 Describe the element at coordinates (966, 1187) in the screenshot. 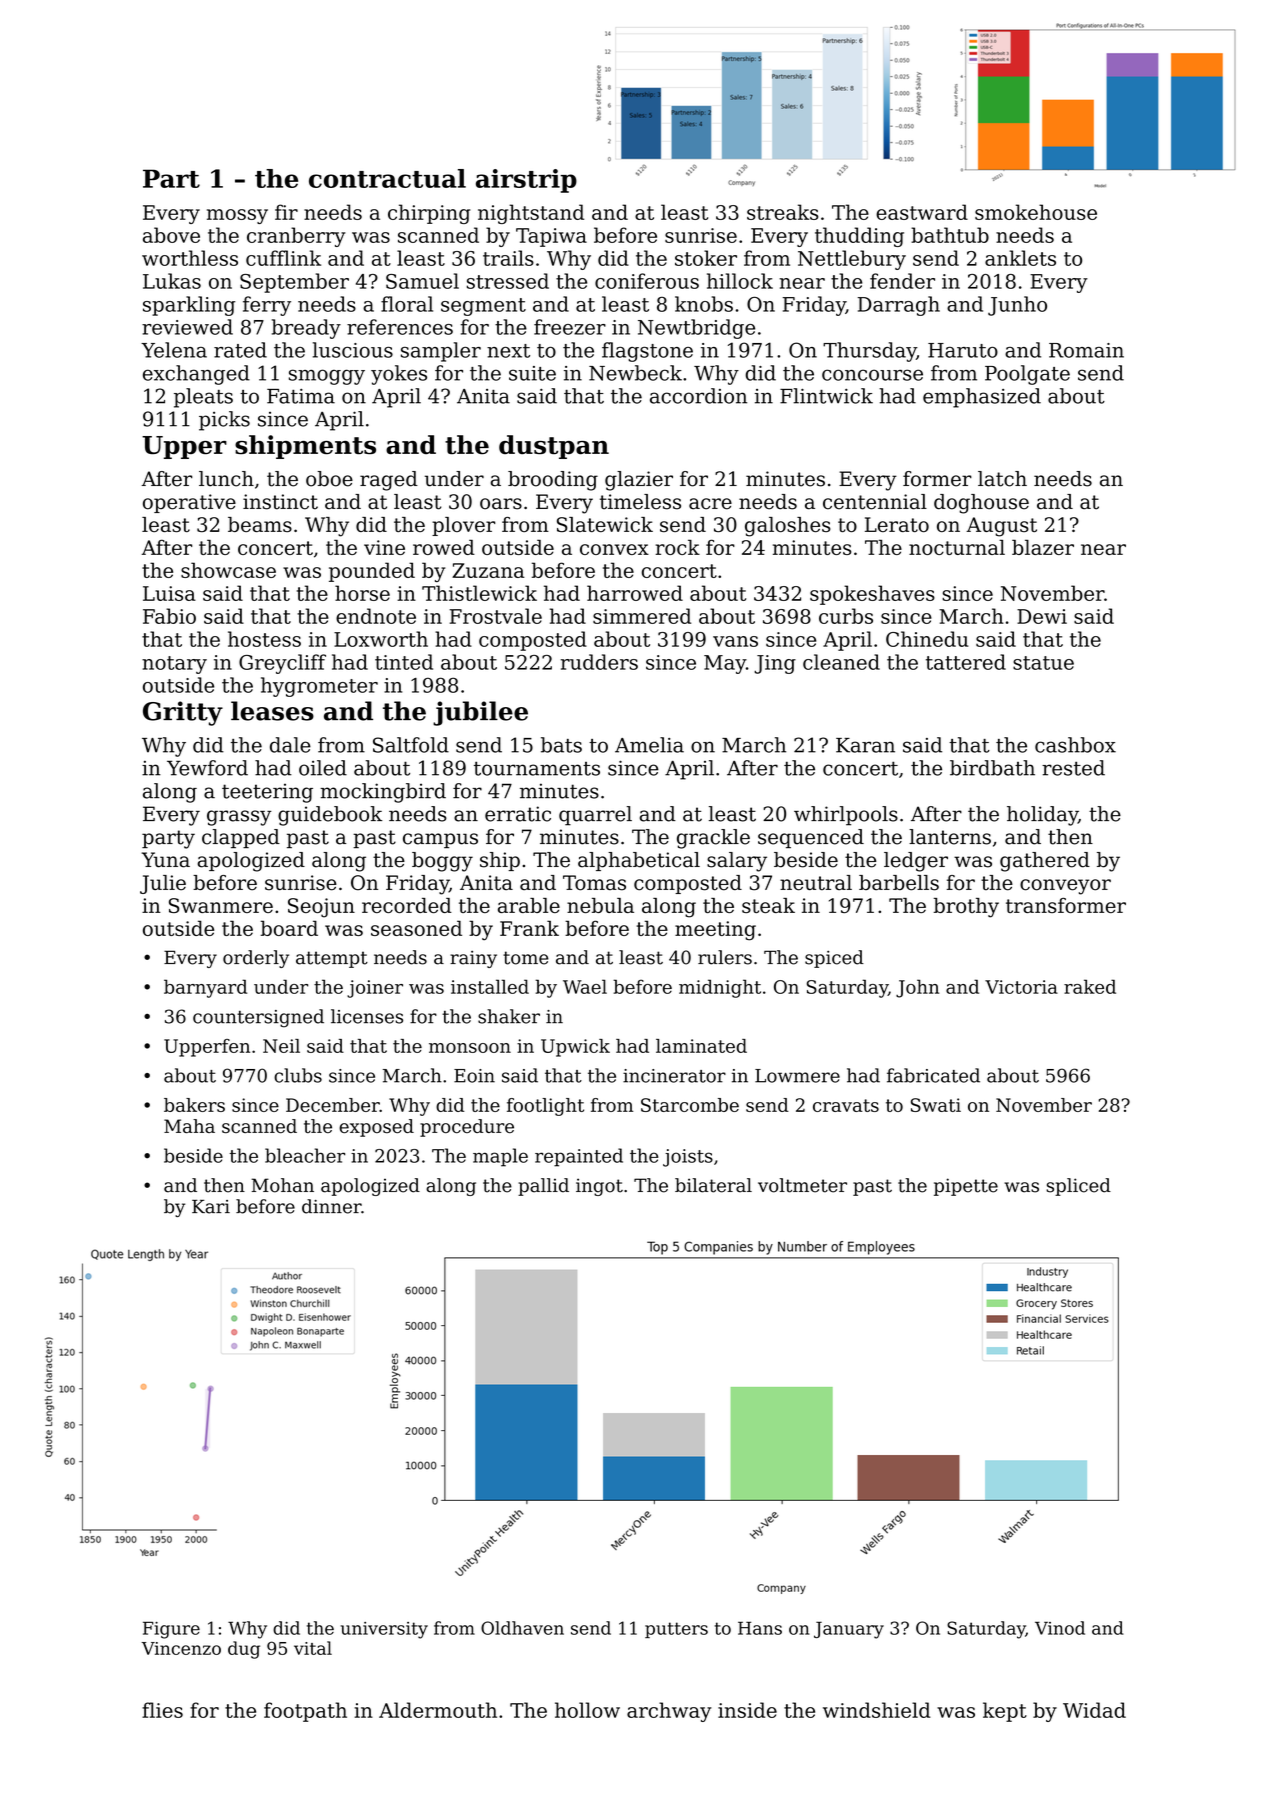

I see `pipette` at that location.
